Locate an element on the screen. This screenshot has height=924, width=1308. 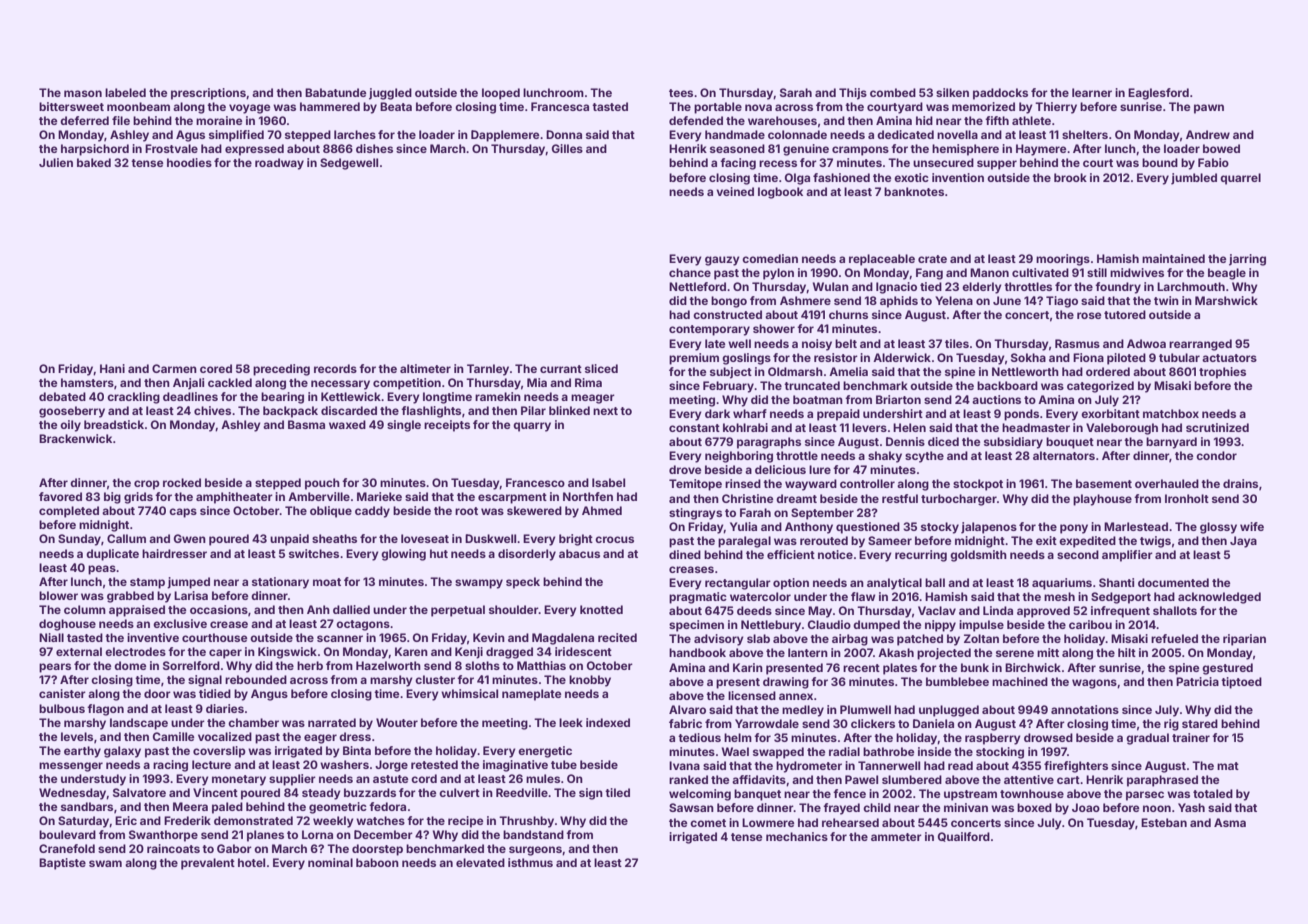
narrated is located at coordinates (332, 722).
